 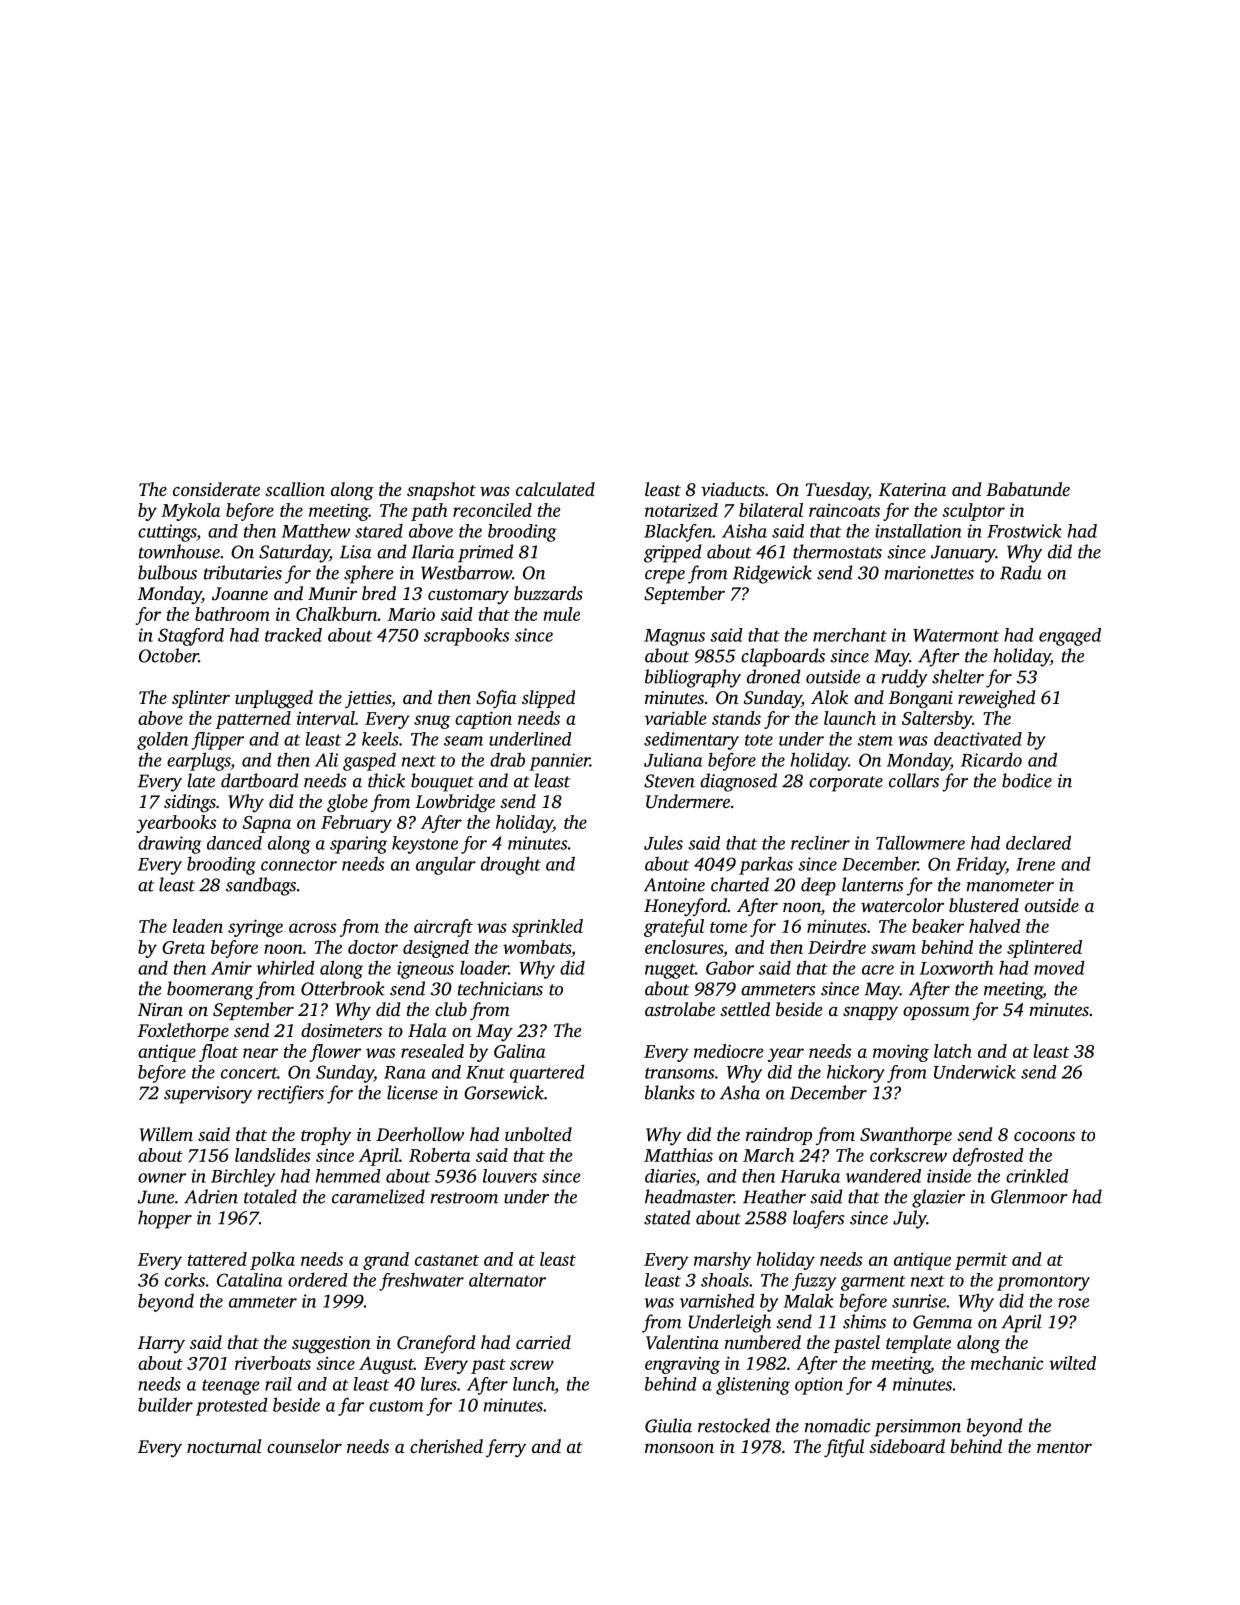 I want to click on sculptor, so click(x=973, y=512).
